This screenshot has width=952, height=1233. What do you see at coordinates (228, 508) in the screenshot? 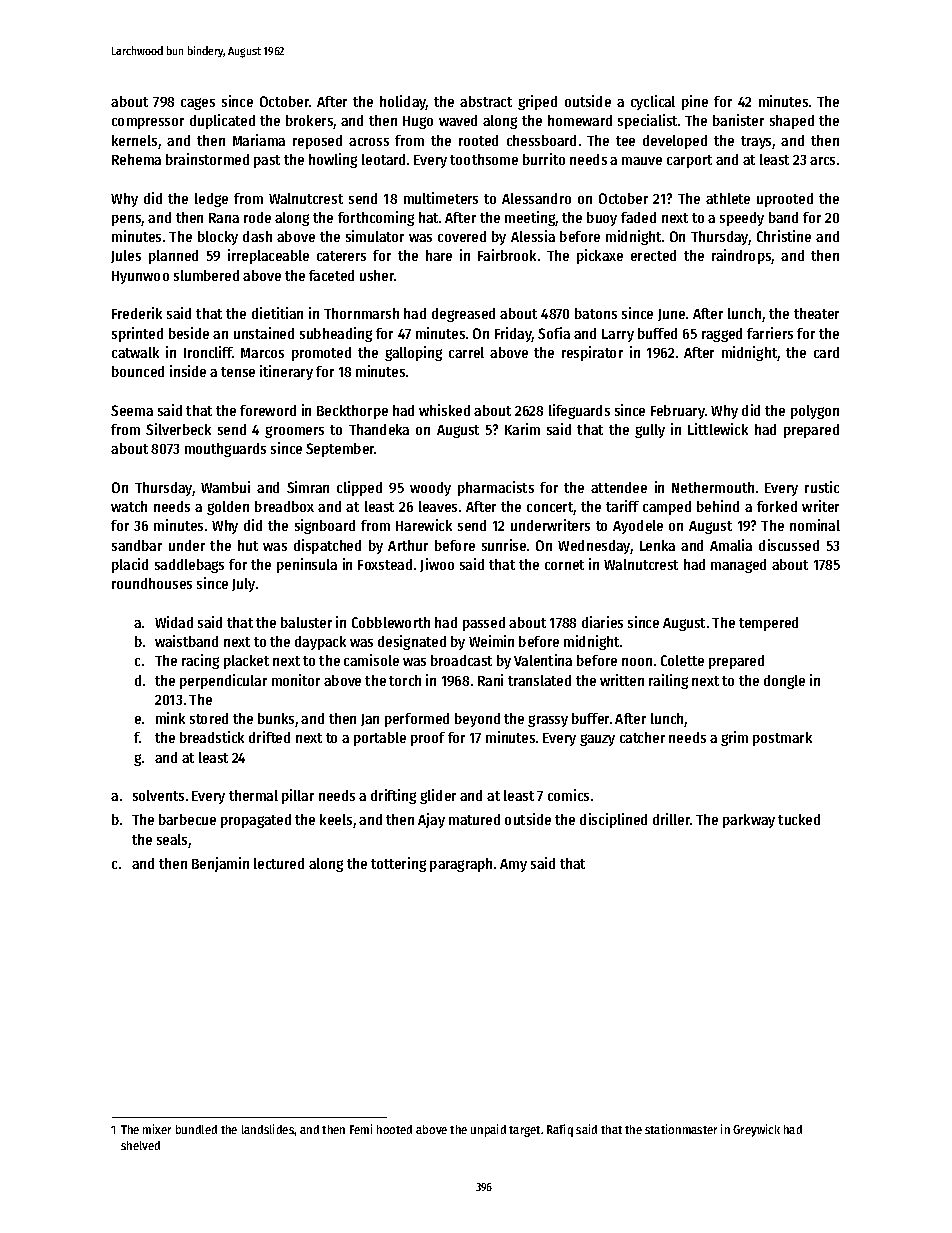
I see `golden` at bounding box center [228, 508].
